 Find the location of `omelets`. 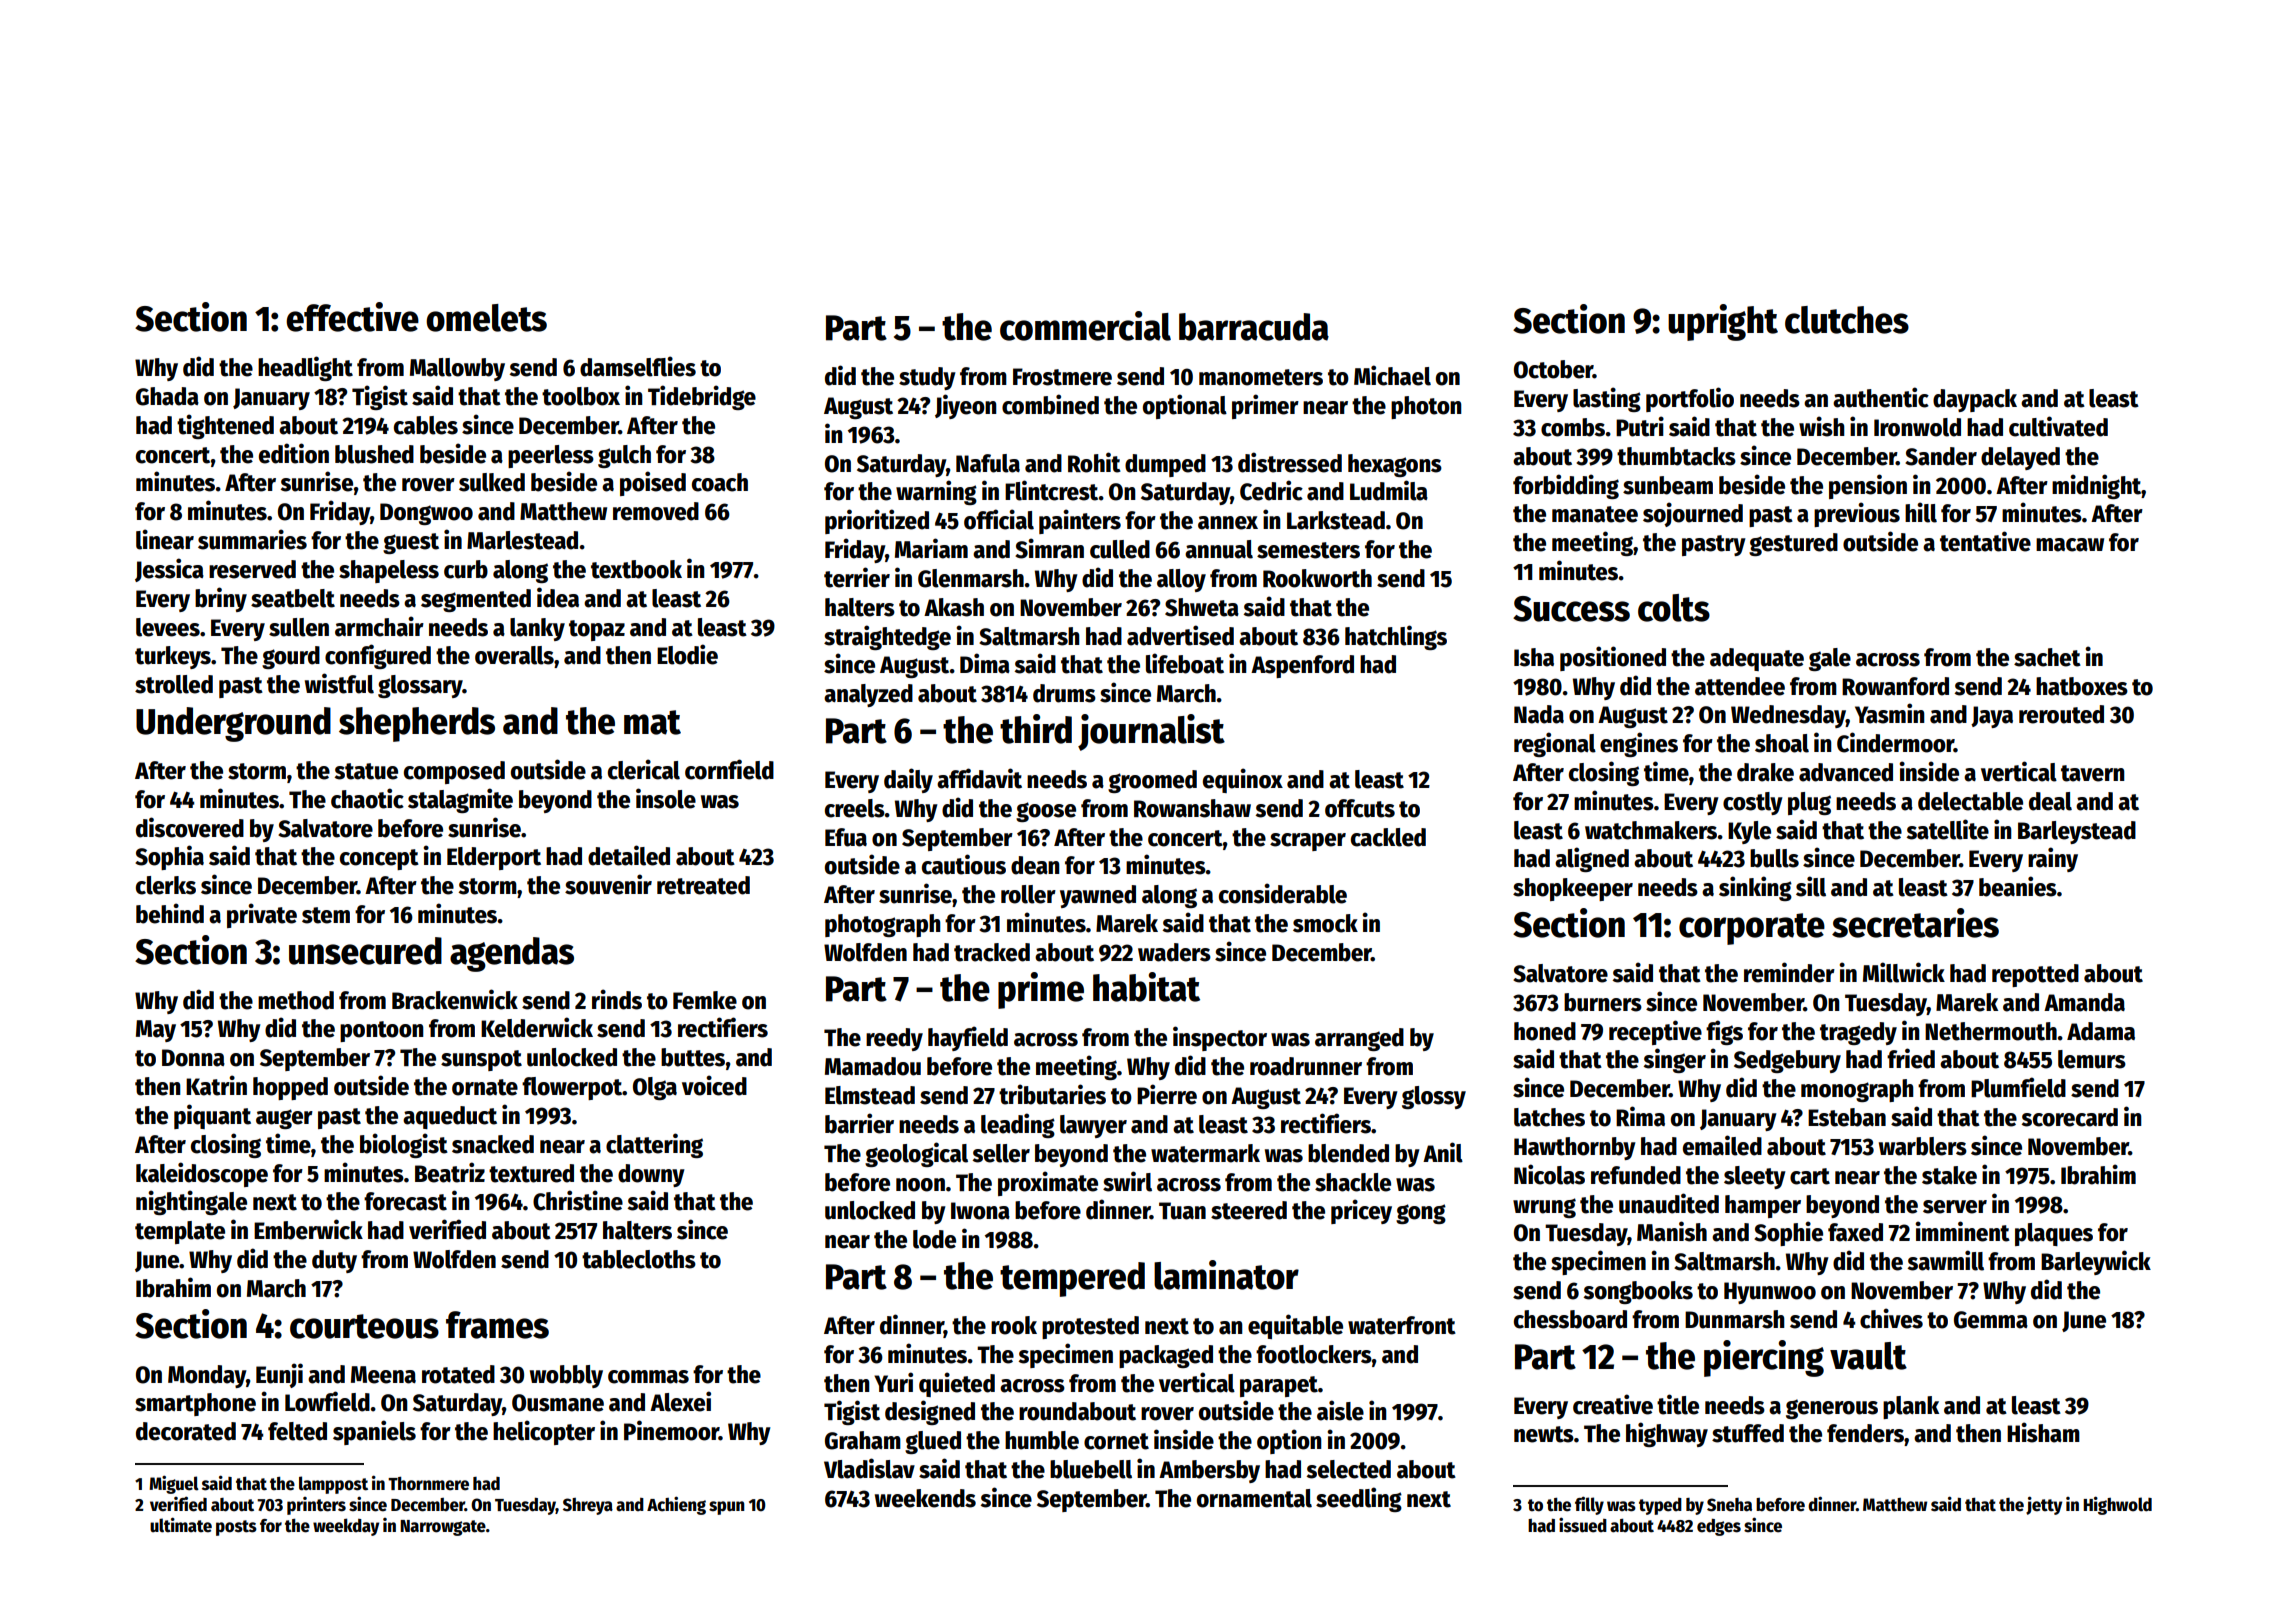

omelets is located at coordinates (486, 318).
